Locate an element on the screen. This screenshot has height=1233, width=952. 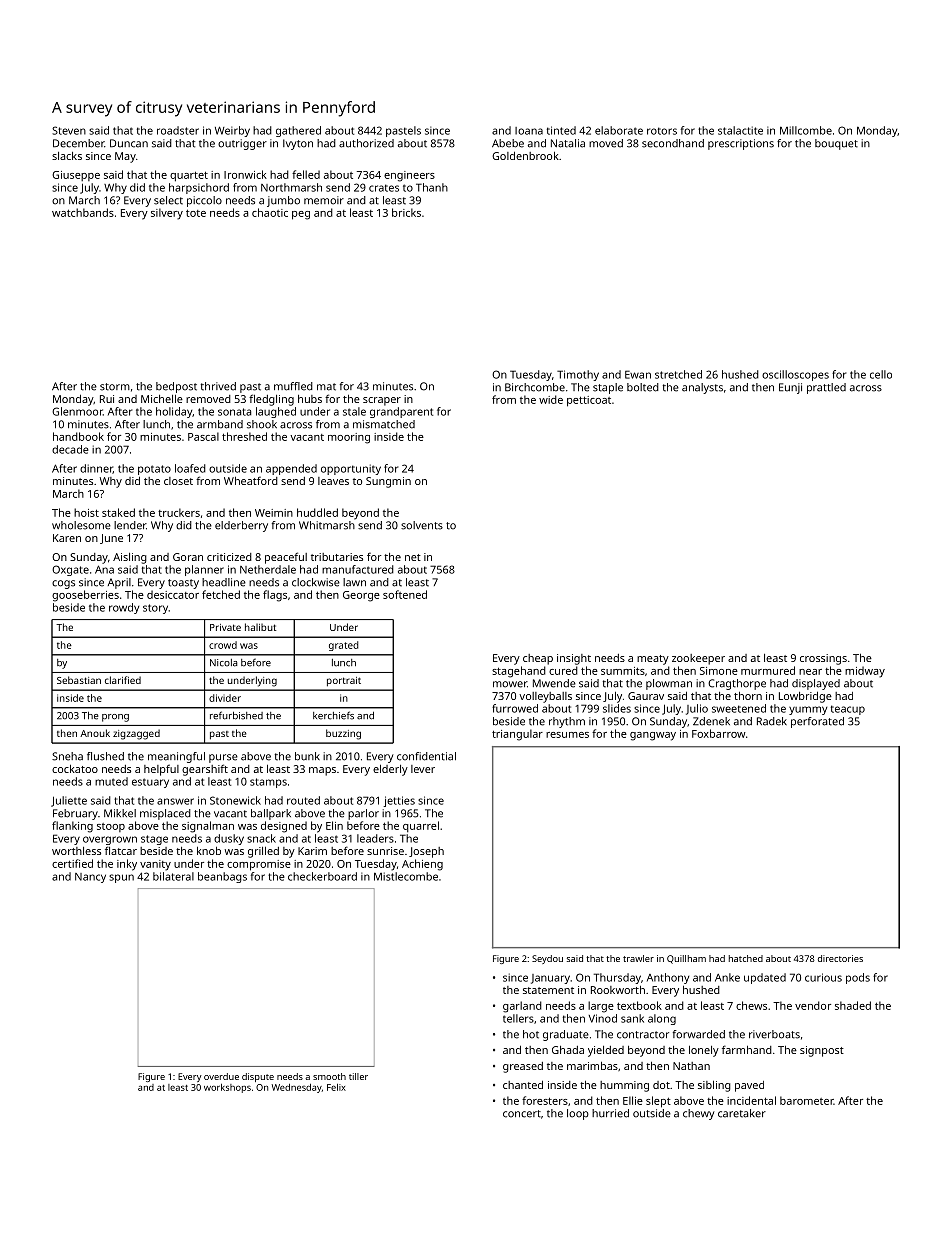
bilateral is located at coordinates (173, 876).
